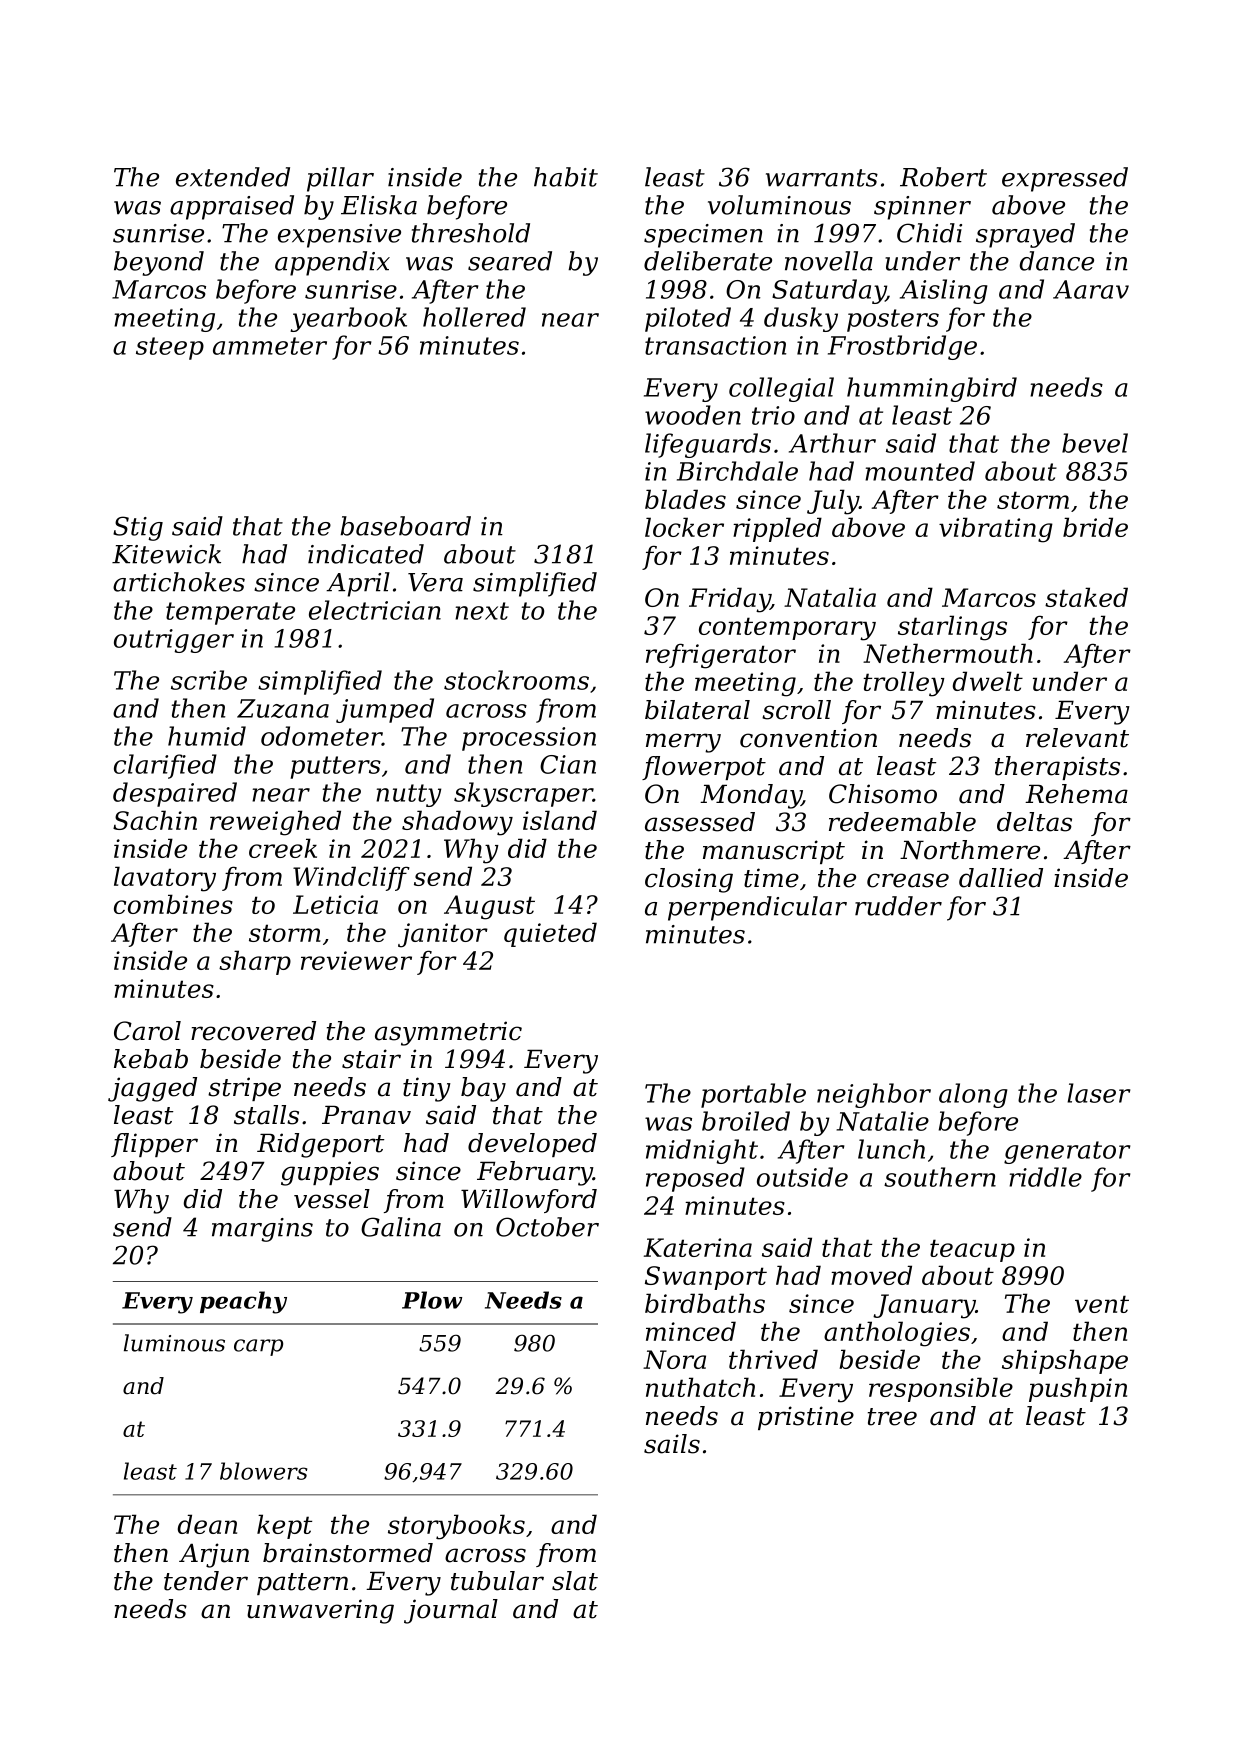 The width and height of the screenshot is (1242, 1756). I want to click on tender, so click(206, 1581).
